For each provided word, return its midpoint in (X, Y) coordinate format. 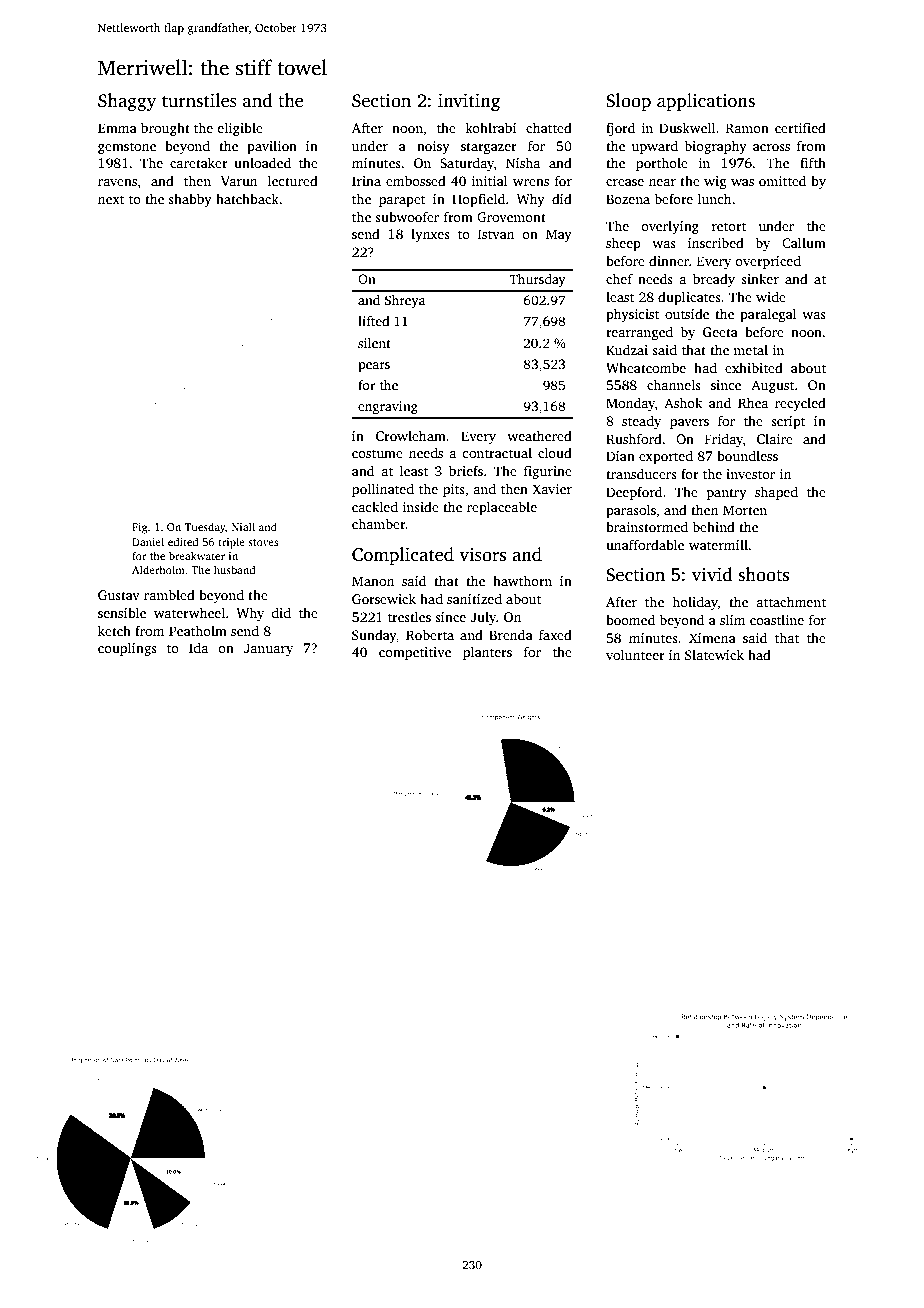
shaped (776, 493)
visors (482, 555)
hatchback (247, 198)
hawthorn (522, 580)
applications (706, 102)
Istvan (496, 234)
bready (714, 280)
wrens (531, 182)
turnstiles (199, 100)
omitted (782, 180)
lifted (374, 321)
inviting (469, 102)
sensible (122, 612)
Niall (243, 526)
